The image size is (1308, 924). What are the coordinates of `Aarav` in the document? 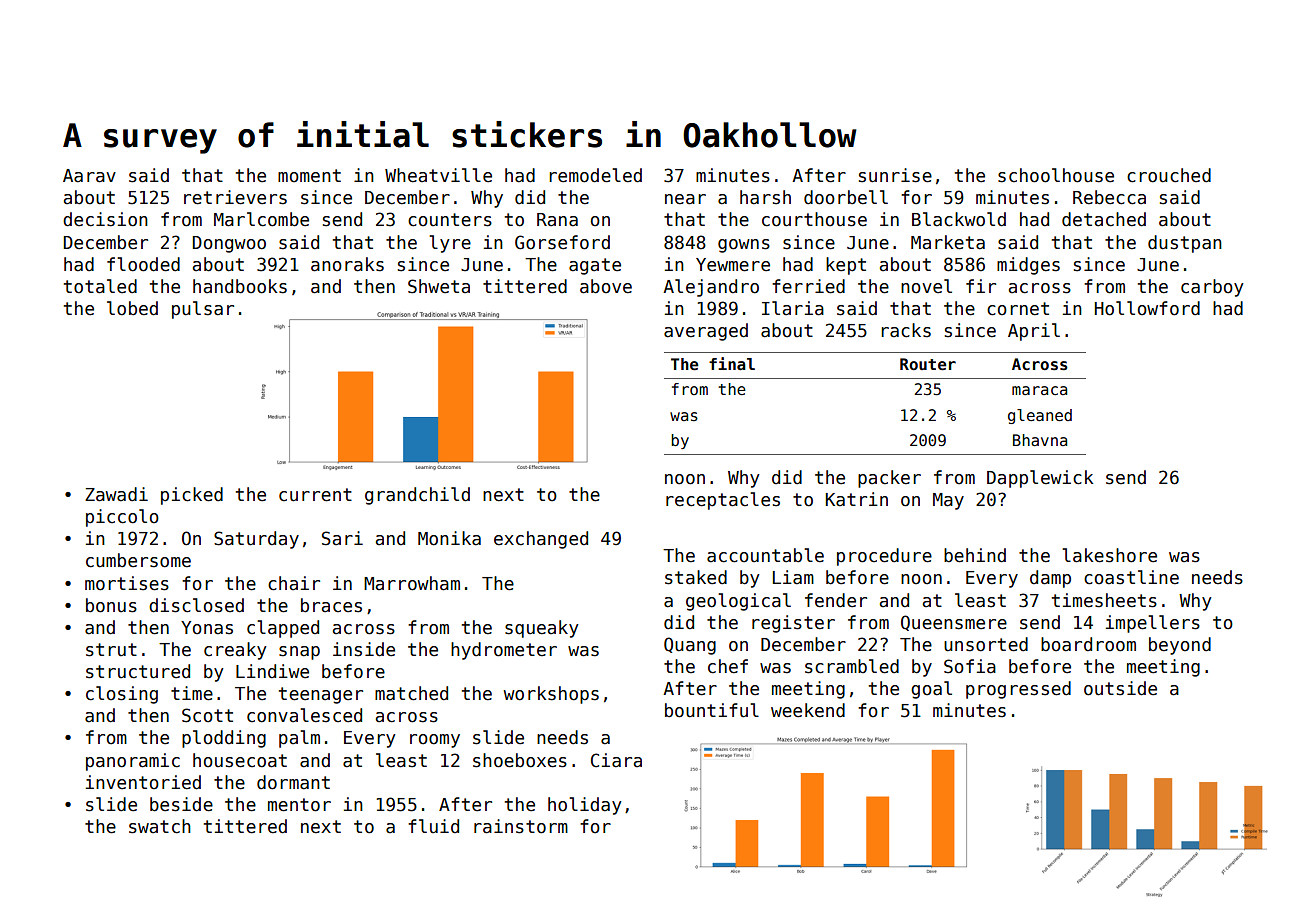 It's located at (89, 176).
